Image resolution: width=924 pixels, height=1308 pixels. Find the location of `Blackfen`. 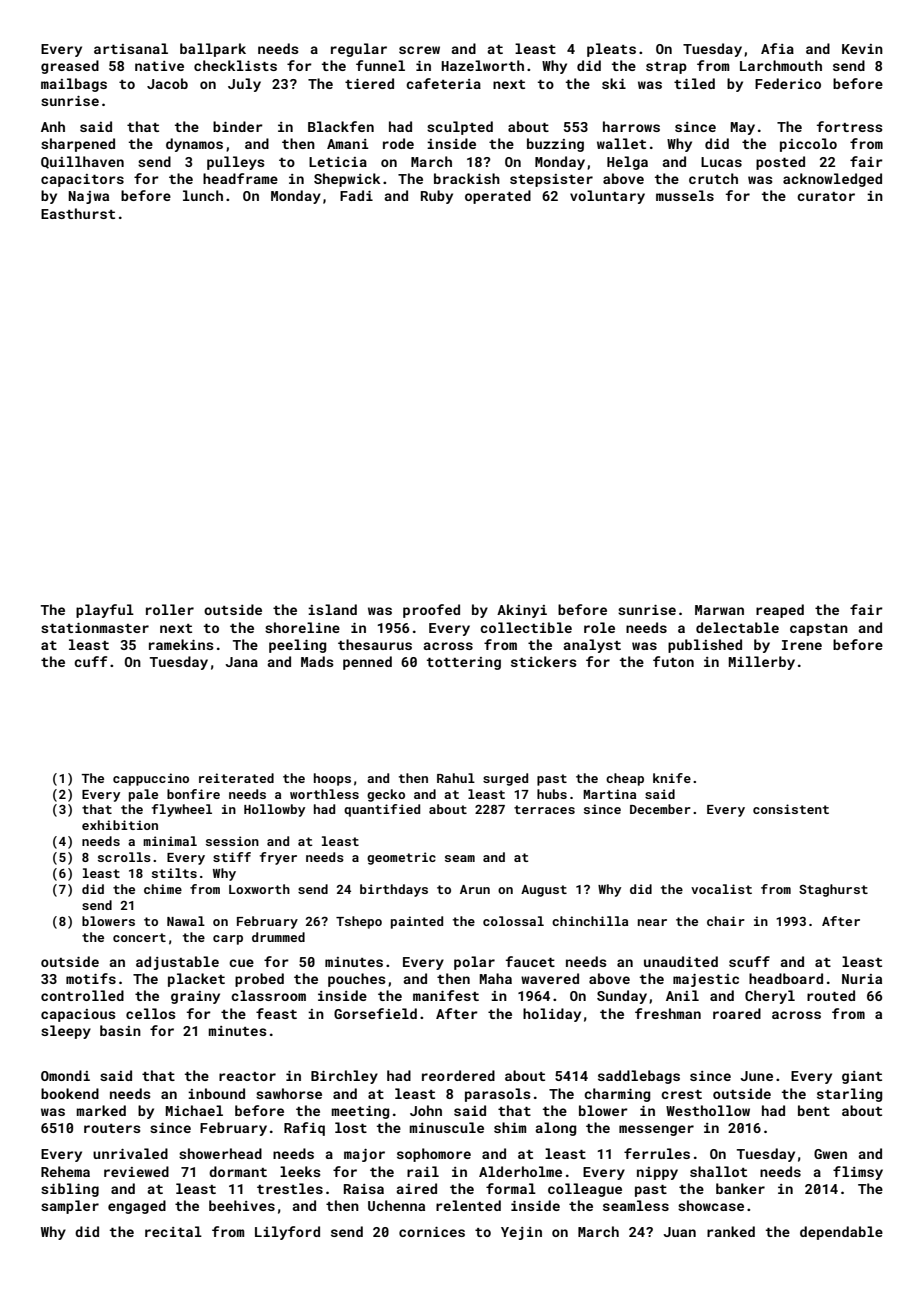

Blackfen is located at coordinates (341, 126).
